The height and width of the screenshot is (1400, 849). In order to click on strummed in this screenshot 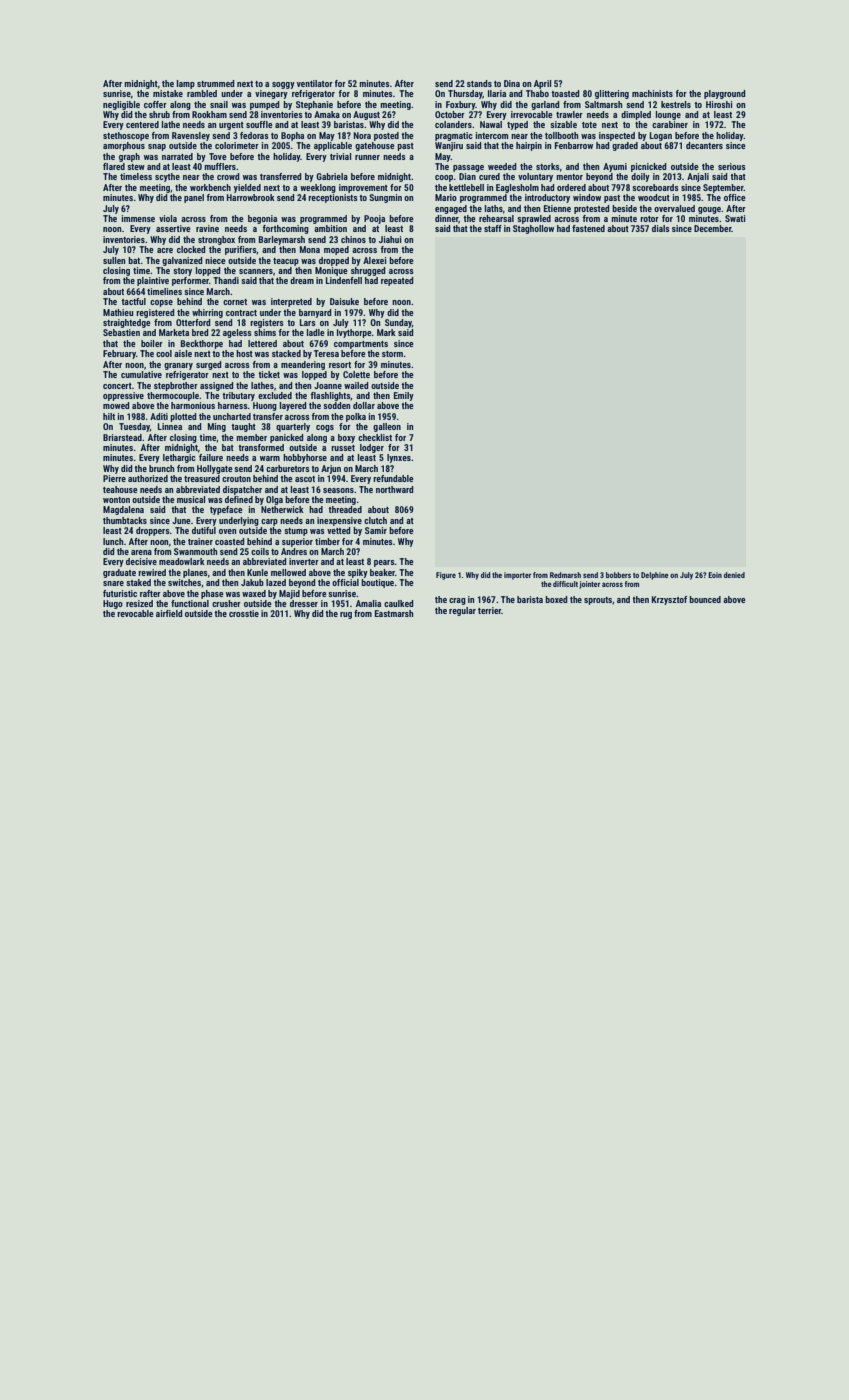, I will do `click(216, 83)`.
